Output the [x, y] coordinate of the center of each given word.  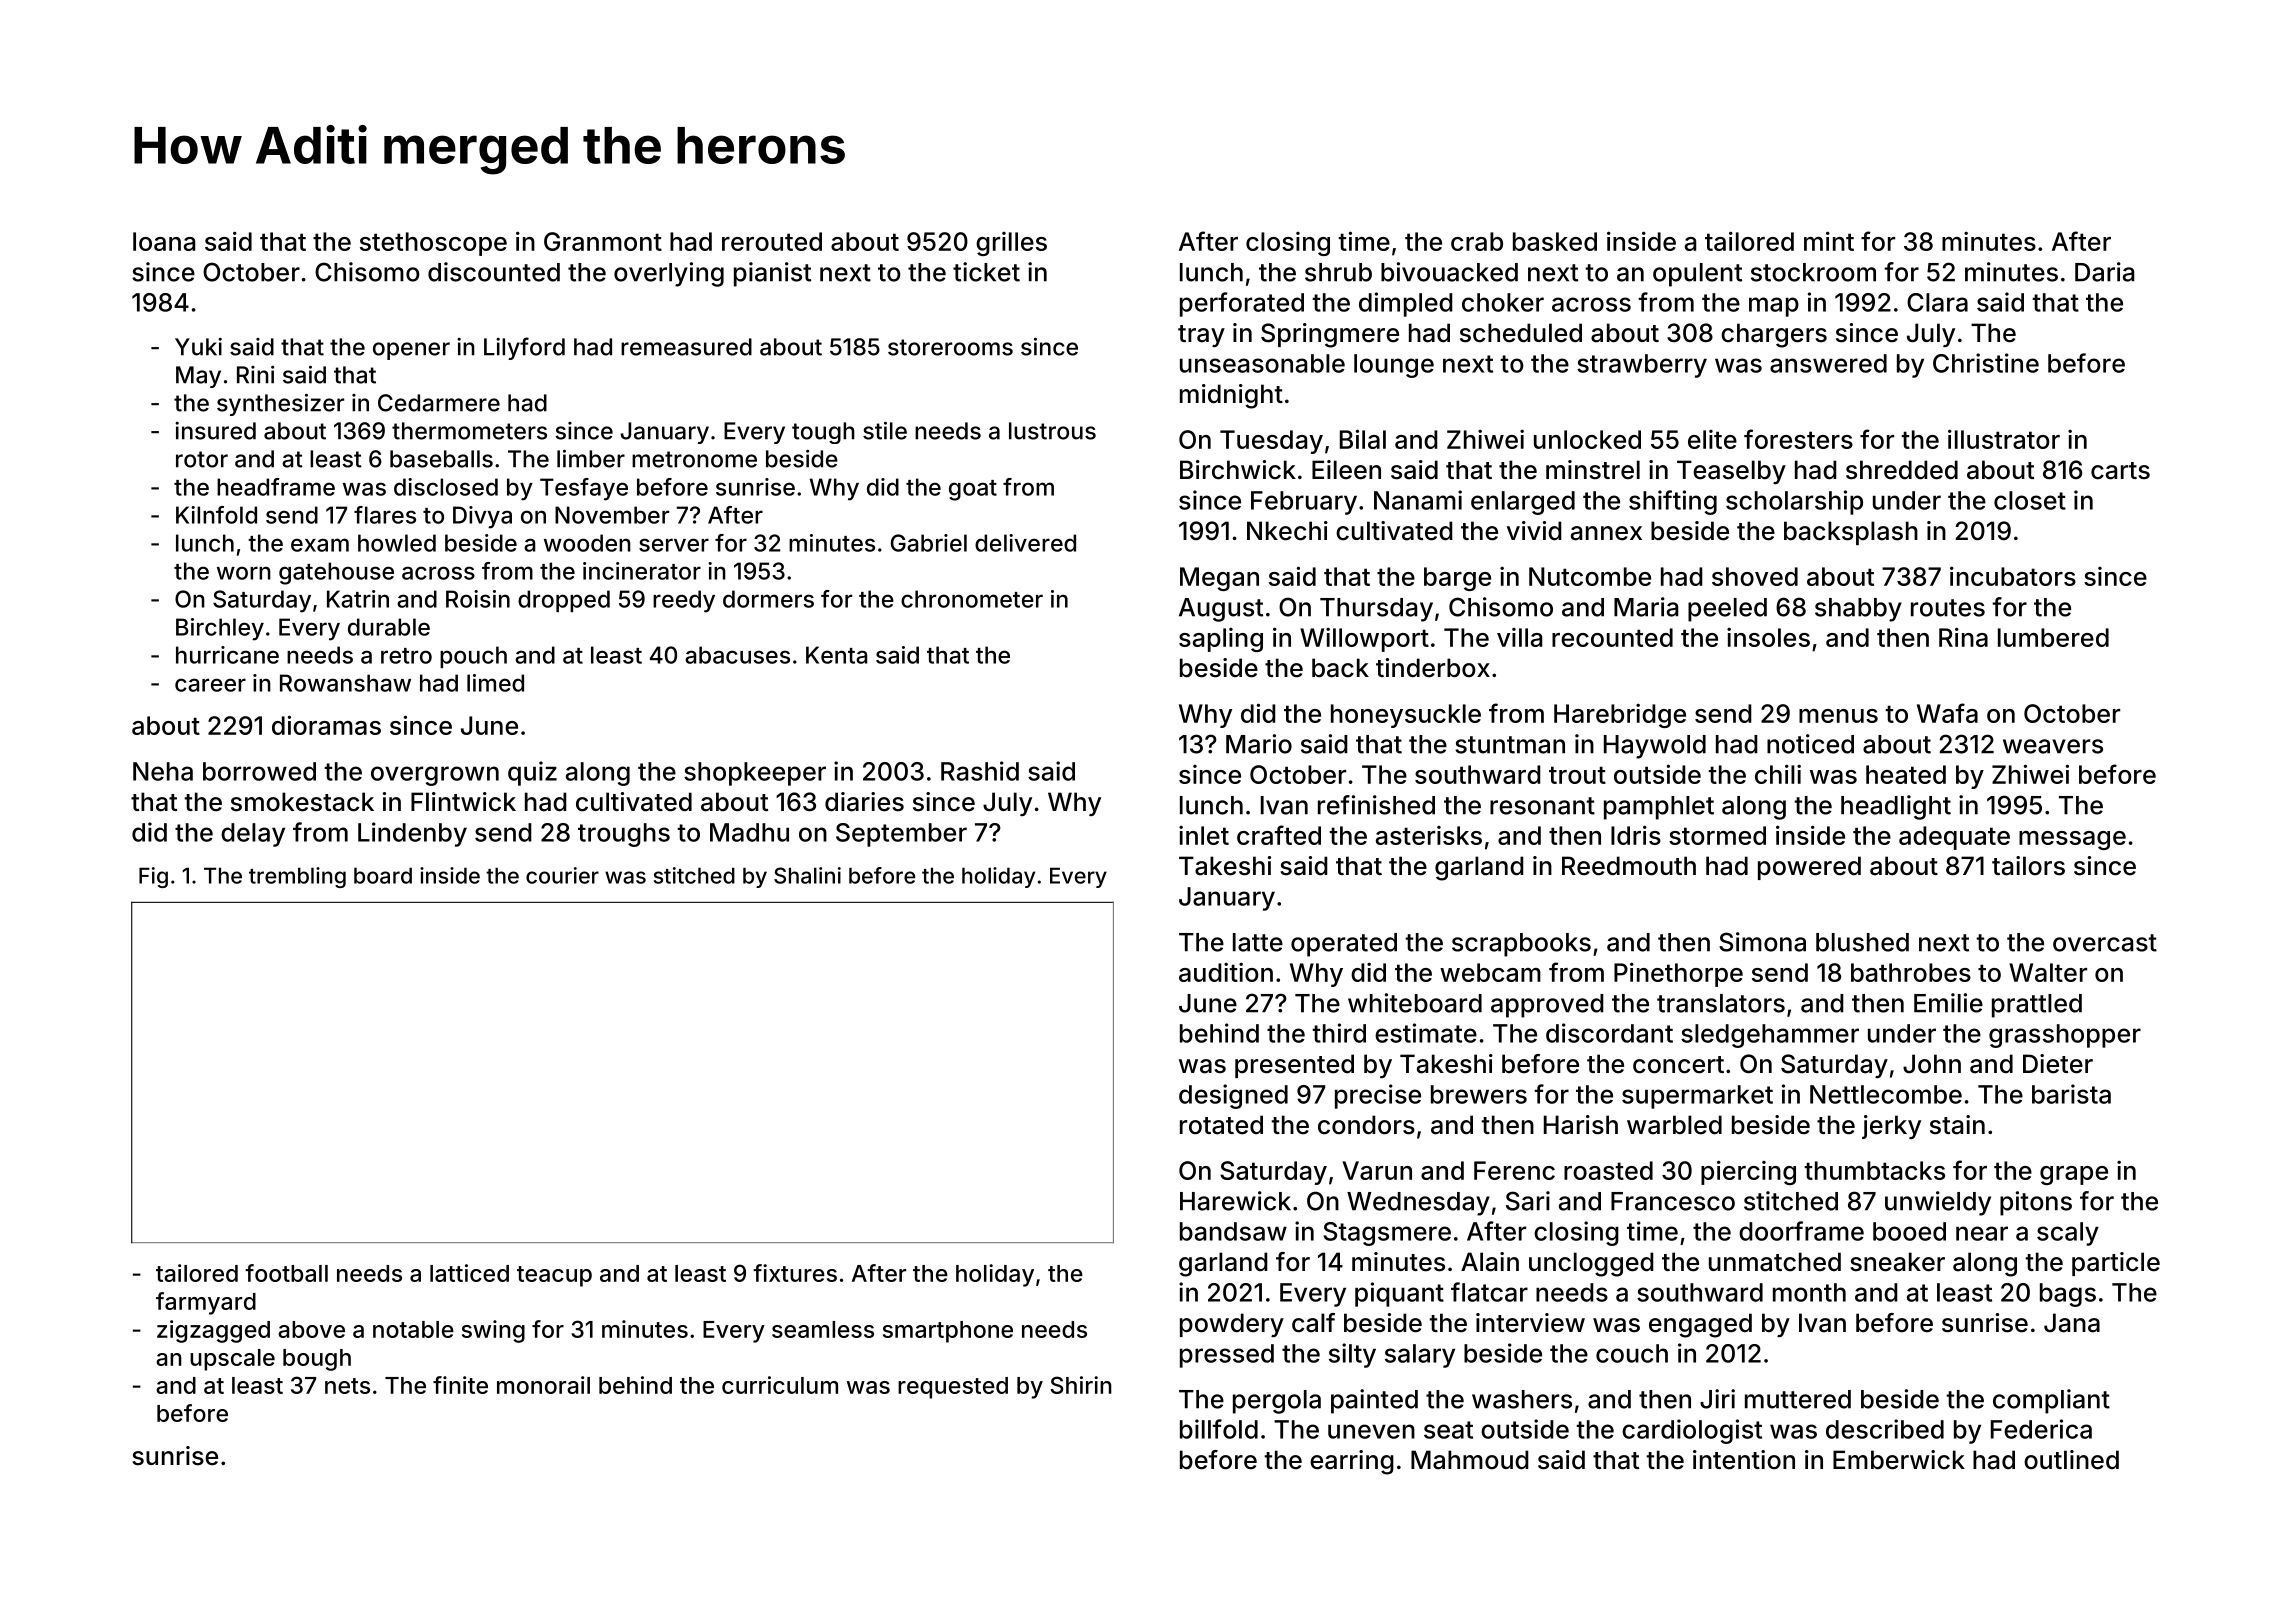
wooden [587, 543]
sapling [1221, 640]
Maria [1646, 607]
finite [460, 1385]
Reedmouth [1629, 866]
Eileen [1346, 470]
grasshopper [2065, 1036]
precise [1378, 1096]
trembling [297, 877]
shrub [1338, 272]
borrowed [259, 771]
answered [1828, 363]
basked [1555, 241]
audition [1226, 972]
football [286, 1273]
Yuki [198, 347]
